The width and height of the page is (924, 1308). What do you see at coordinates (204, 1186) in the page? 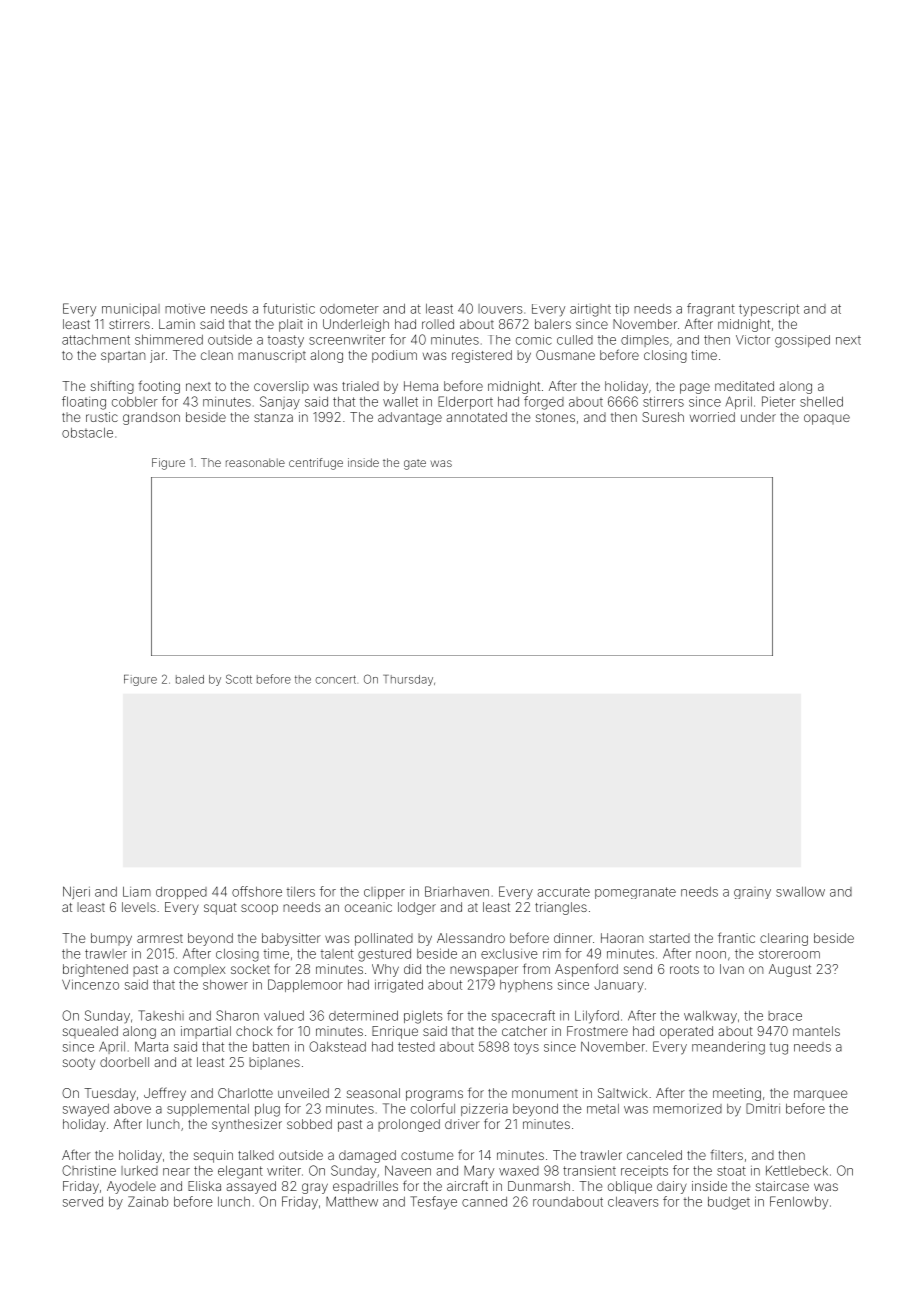
I see `Eliska` at bounding box center [204, 1186].
